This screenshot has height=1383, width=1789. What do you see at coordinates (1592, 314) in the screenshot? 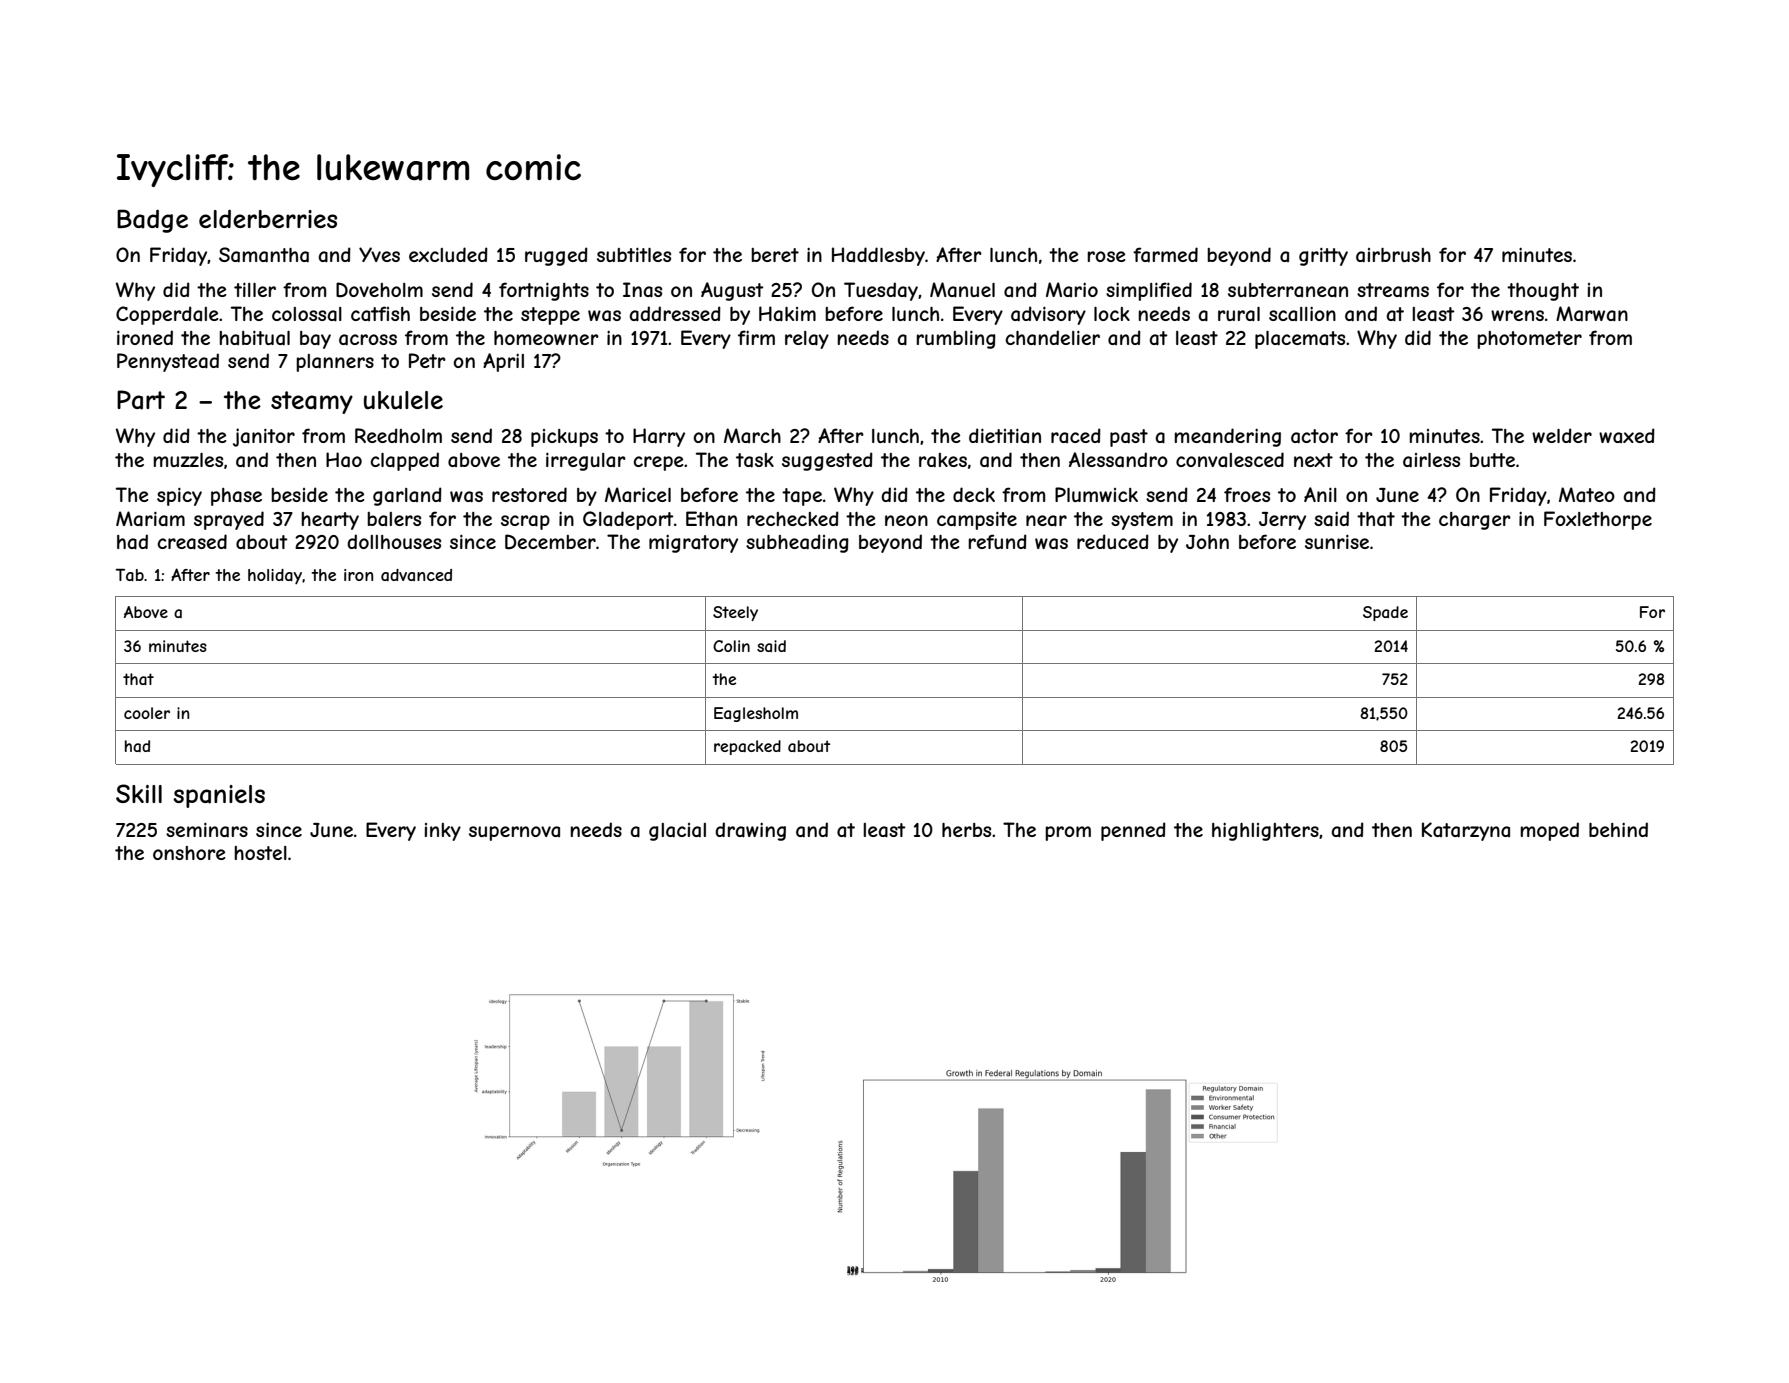
I see `Marwan` at bounding box center [1592, 314].
